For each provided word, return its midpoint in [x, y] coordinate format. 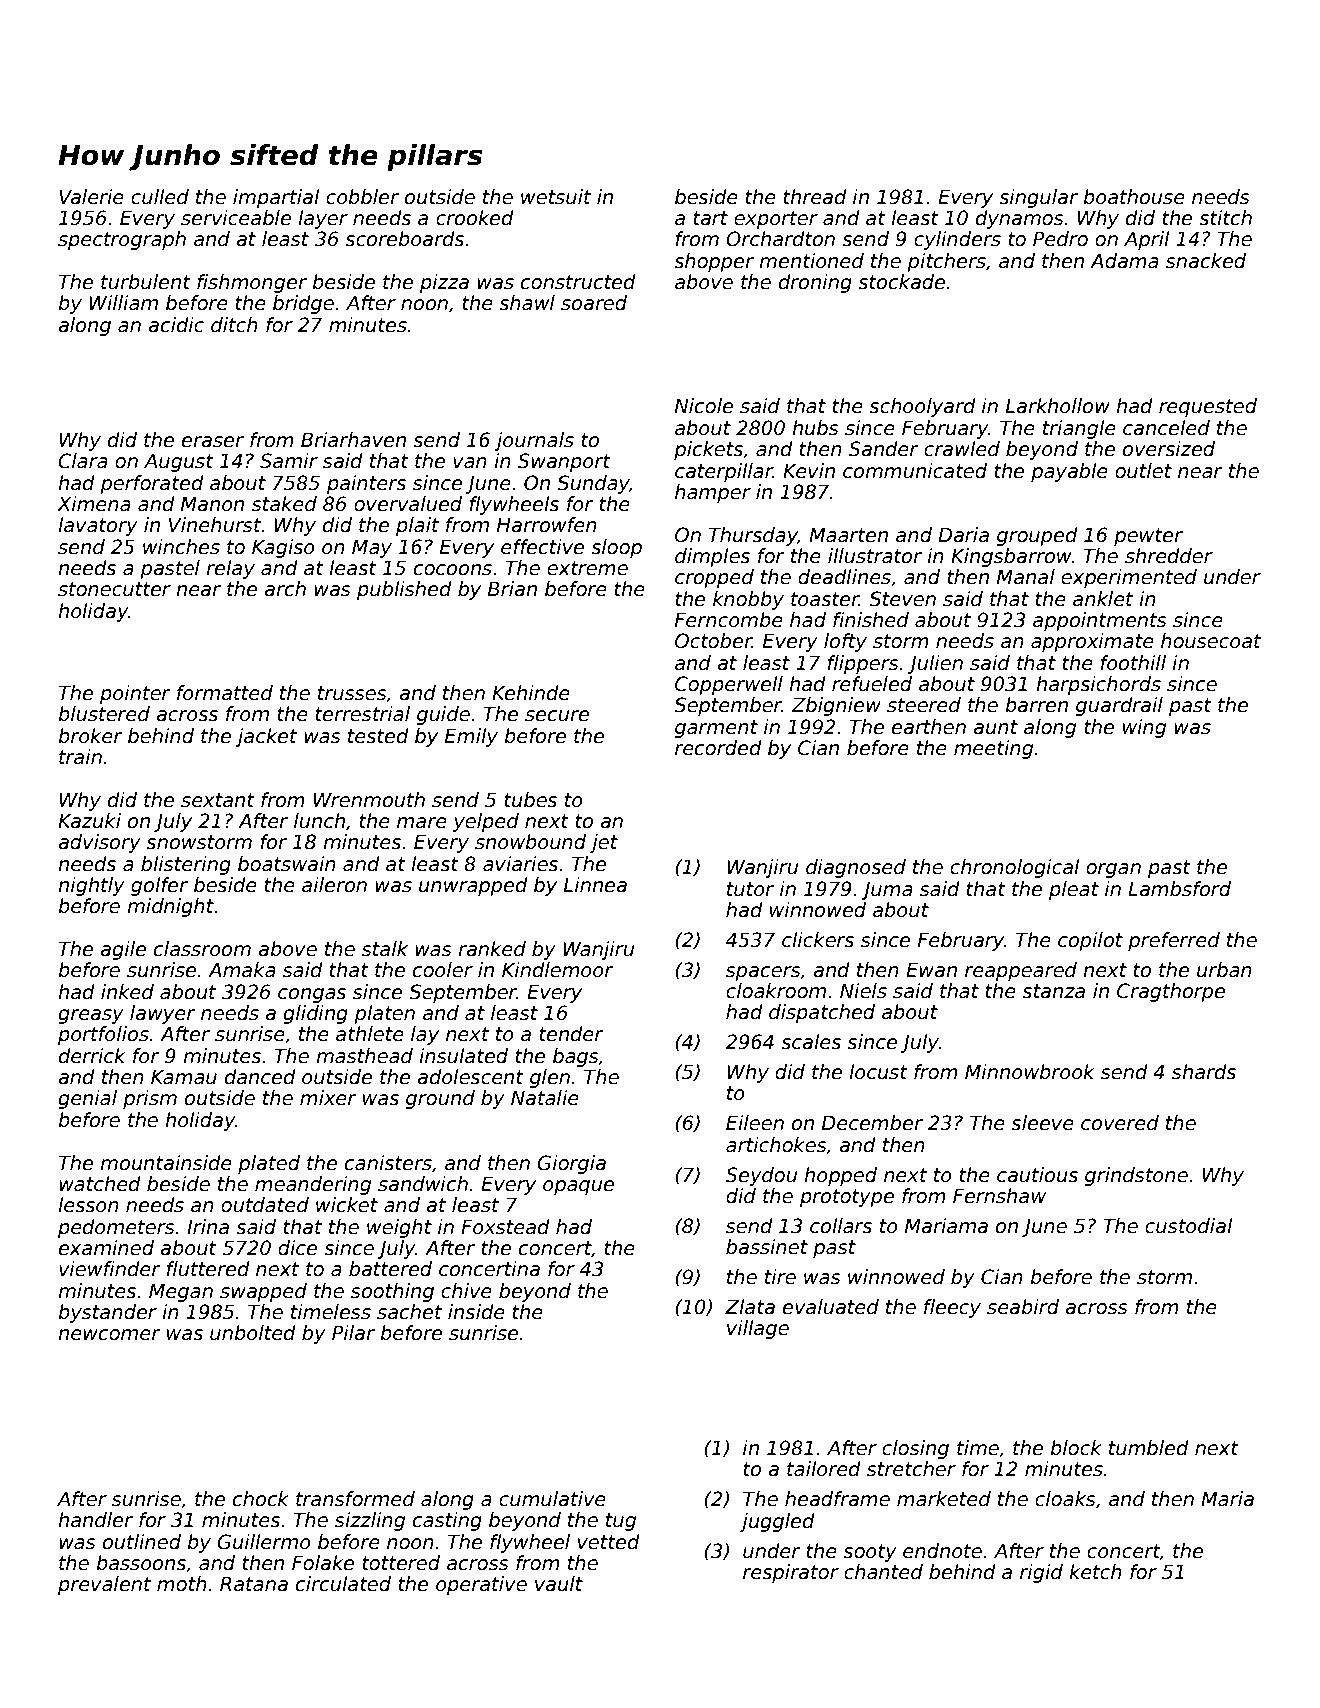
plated [269, 1164]
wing [1144, 728]
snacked [1206, 261]
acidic [176, 325]
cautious [1037, 1175]
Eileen [755, 1123]
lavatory [98, 526]
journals [534, 441]
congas [312, 995]
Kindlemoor [558, 970]
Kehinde [531, 693]
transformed [355, 1499]
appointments [1100, 621]
